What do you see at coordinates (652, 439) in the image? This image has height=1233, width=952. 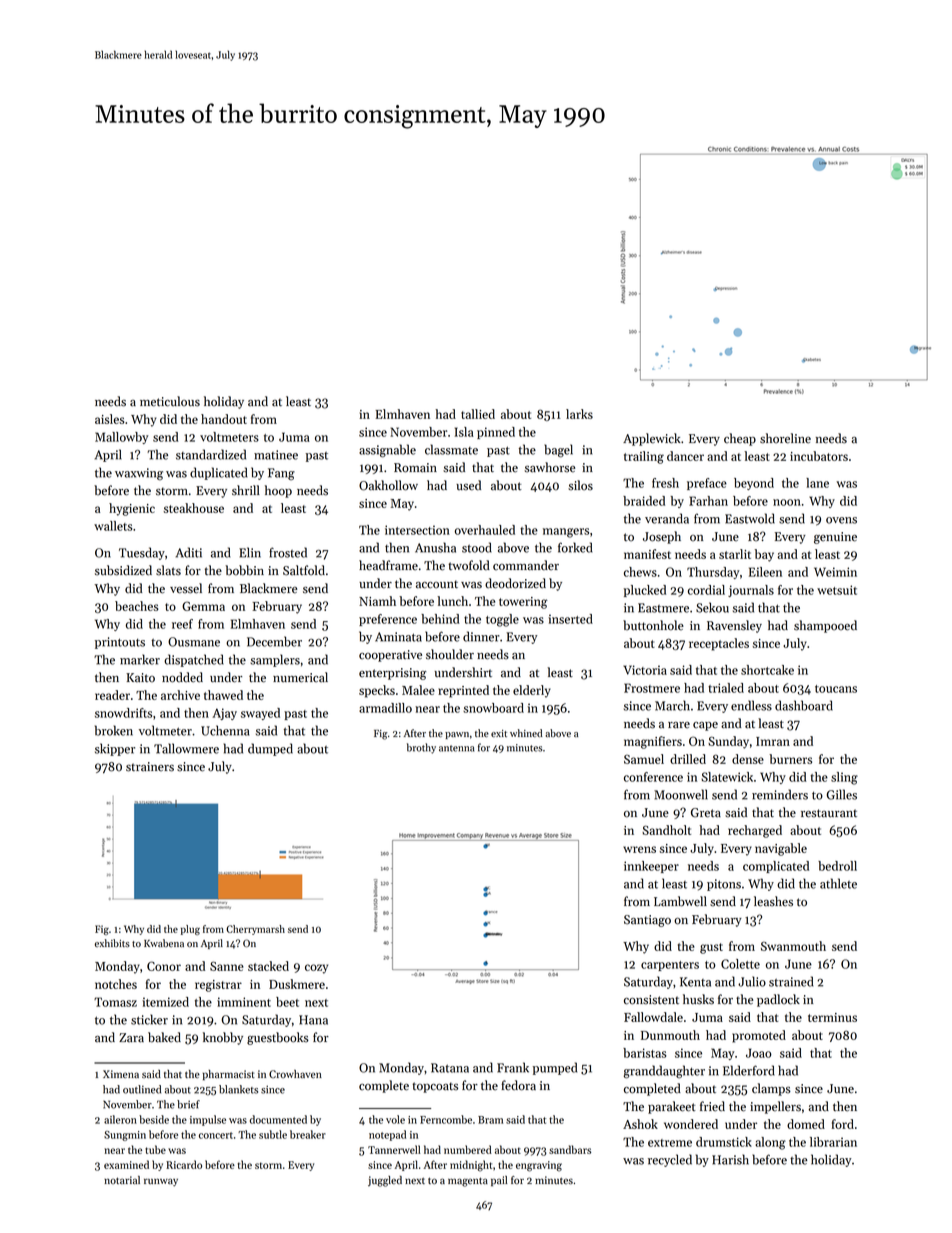 I see `Applewick` at bounding box center [652, 439].
